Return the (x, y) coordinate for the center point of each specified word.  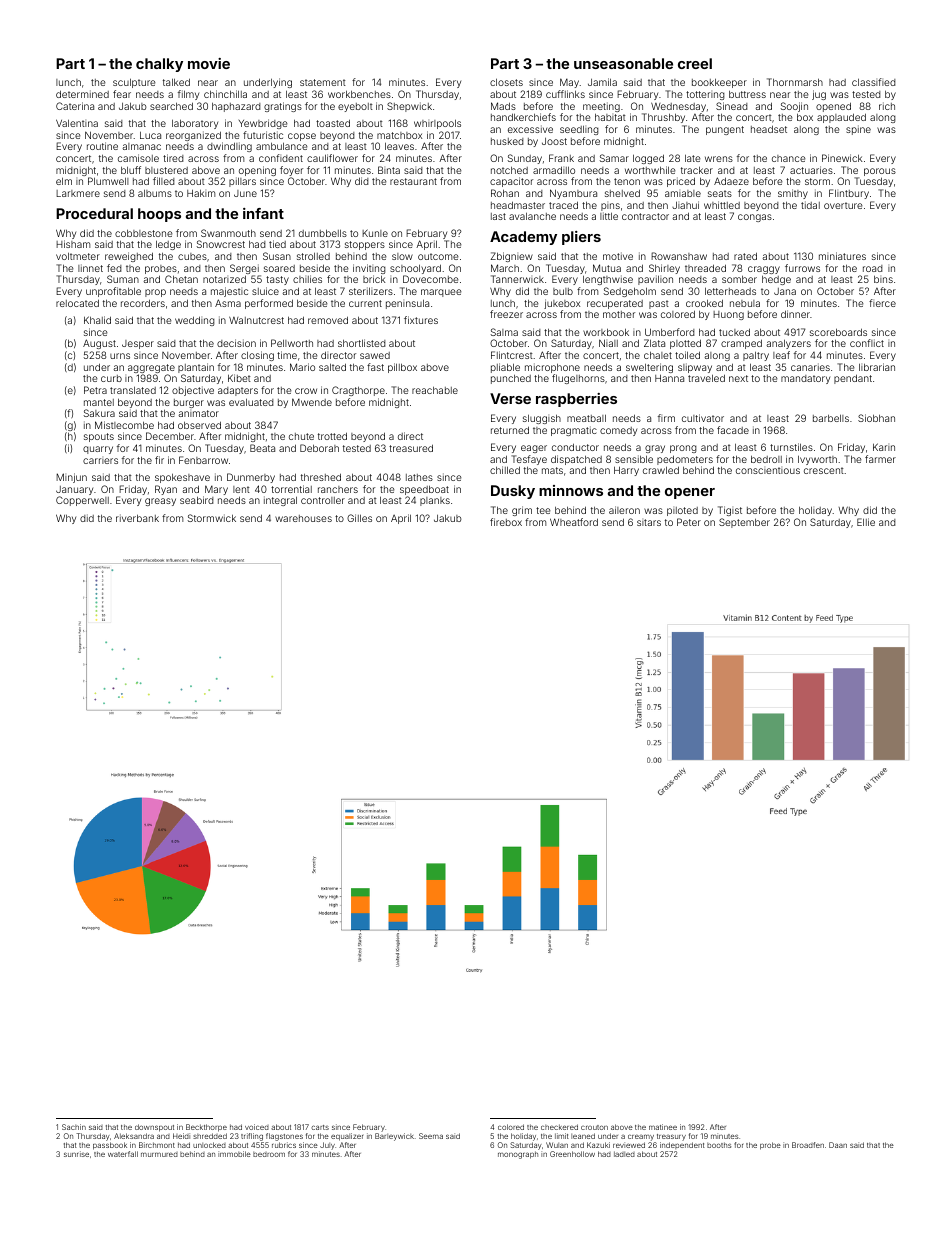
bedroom (269, 1154)
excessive (530, 129)
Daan (838, 1145)
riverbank (137, 518)
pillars (242, 182)
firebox (506, 522)
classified (874, 82)
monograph (518, 1155)
